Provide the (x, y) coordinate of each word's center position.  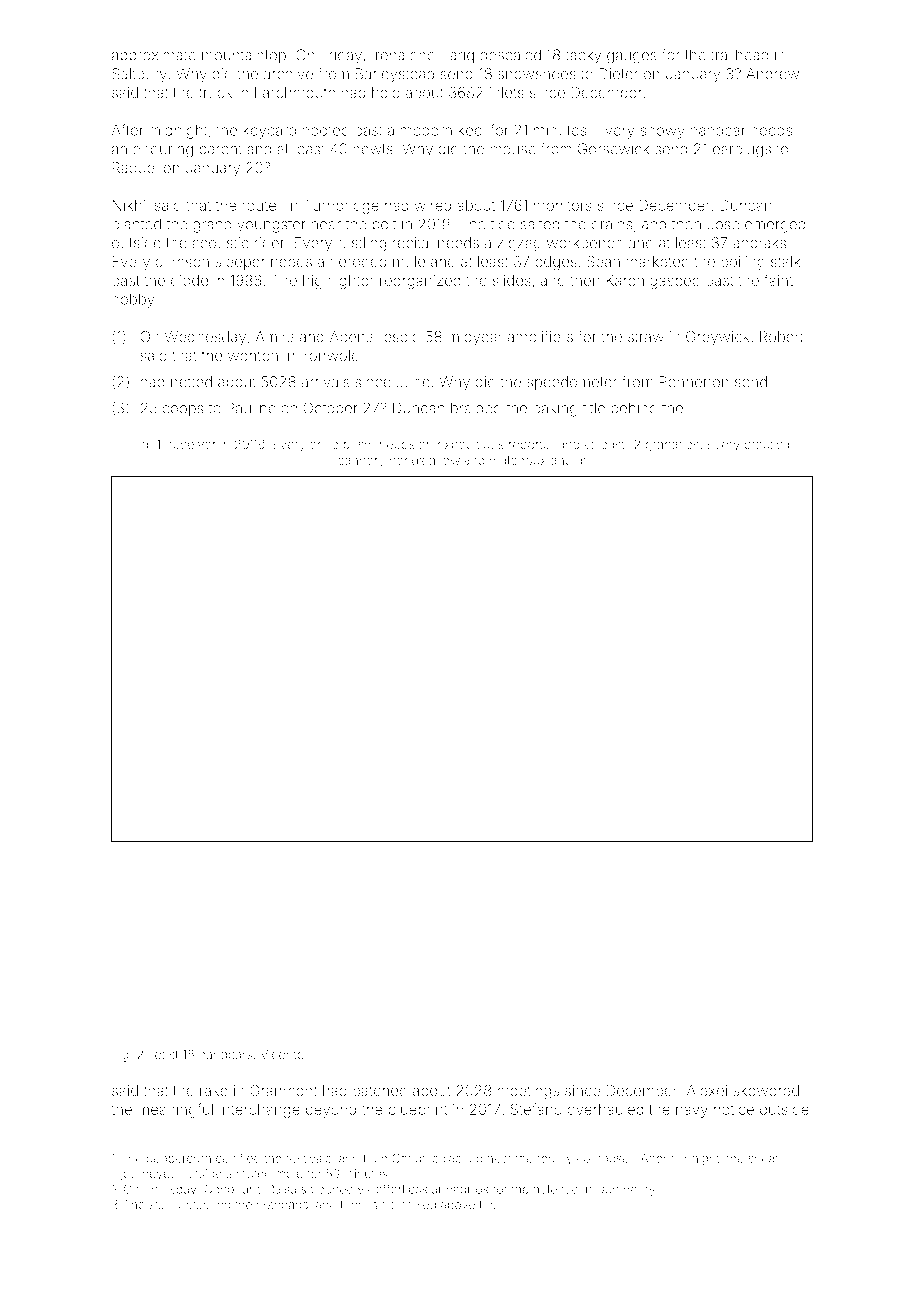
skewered (766, 1090)
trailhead (739, 55)
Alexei (707, 1090)
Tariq (457, 56)
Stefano (536, 1109)
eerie (324, 444)
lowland (462, 460)
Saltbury (139, 75)
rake (214, 1090)
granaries (672, 445)
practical (768, 445)
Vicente (282, 1054)
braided (476, 408)
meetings (528, 1092)
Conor (221, 1189)
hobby (133, 300)
